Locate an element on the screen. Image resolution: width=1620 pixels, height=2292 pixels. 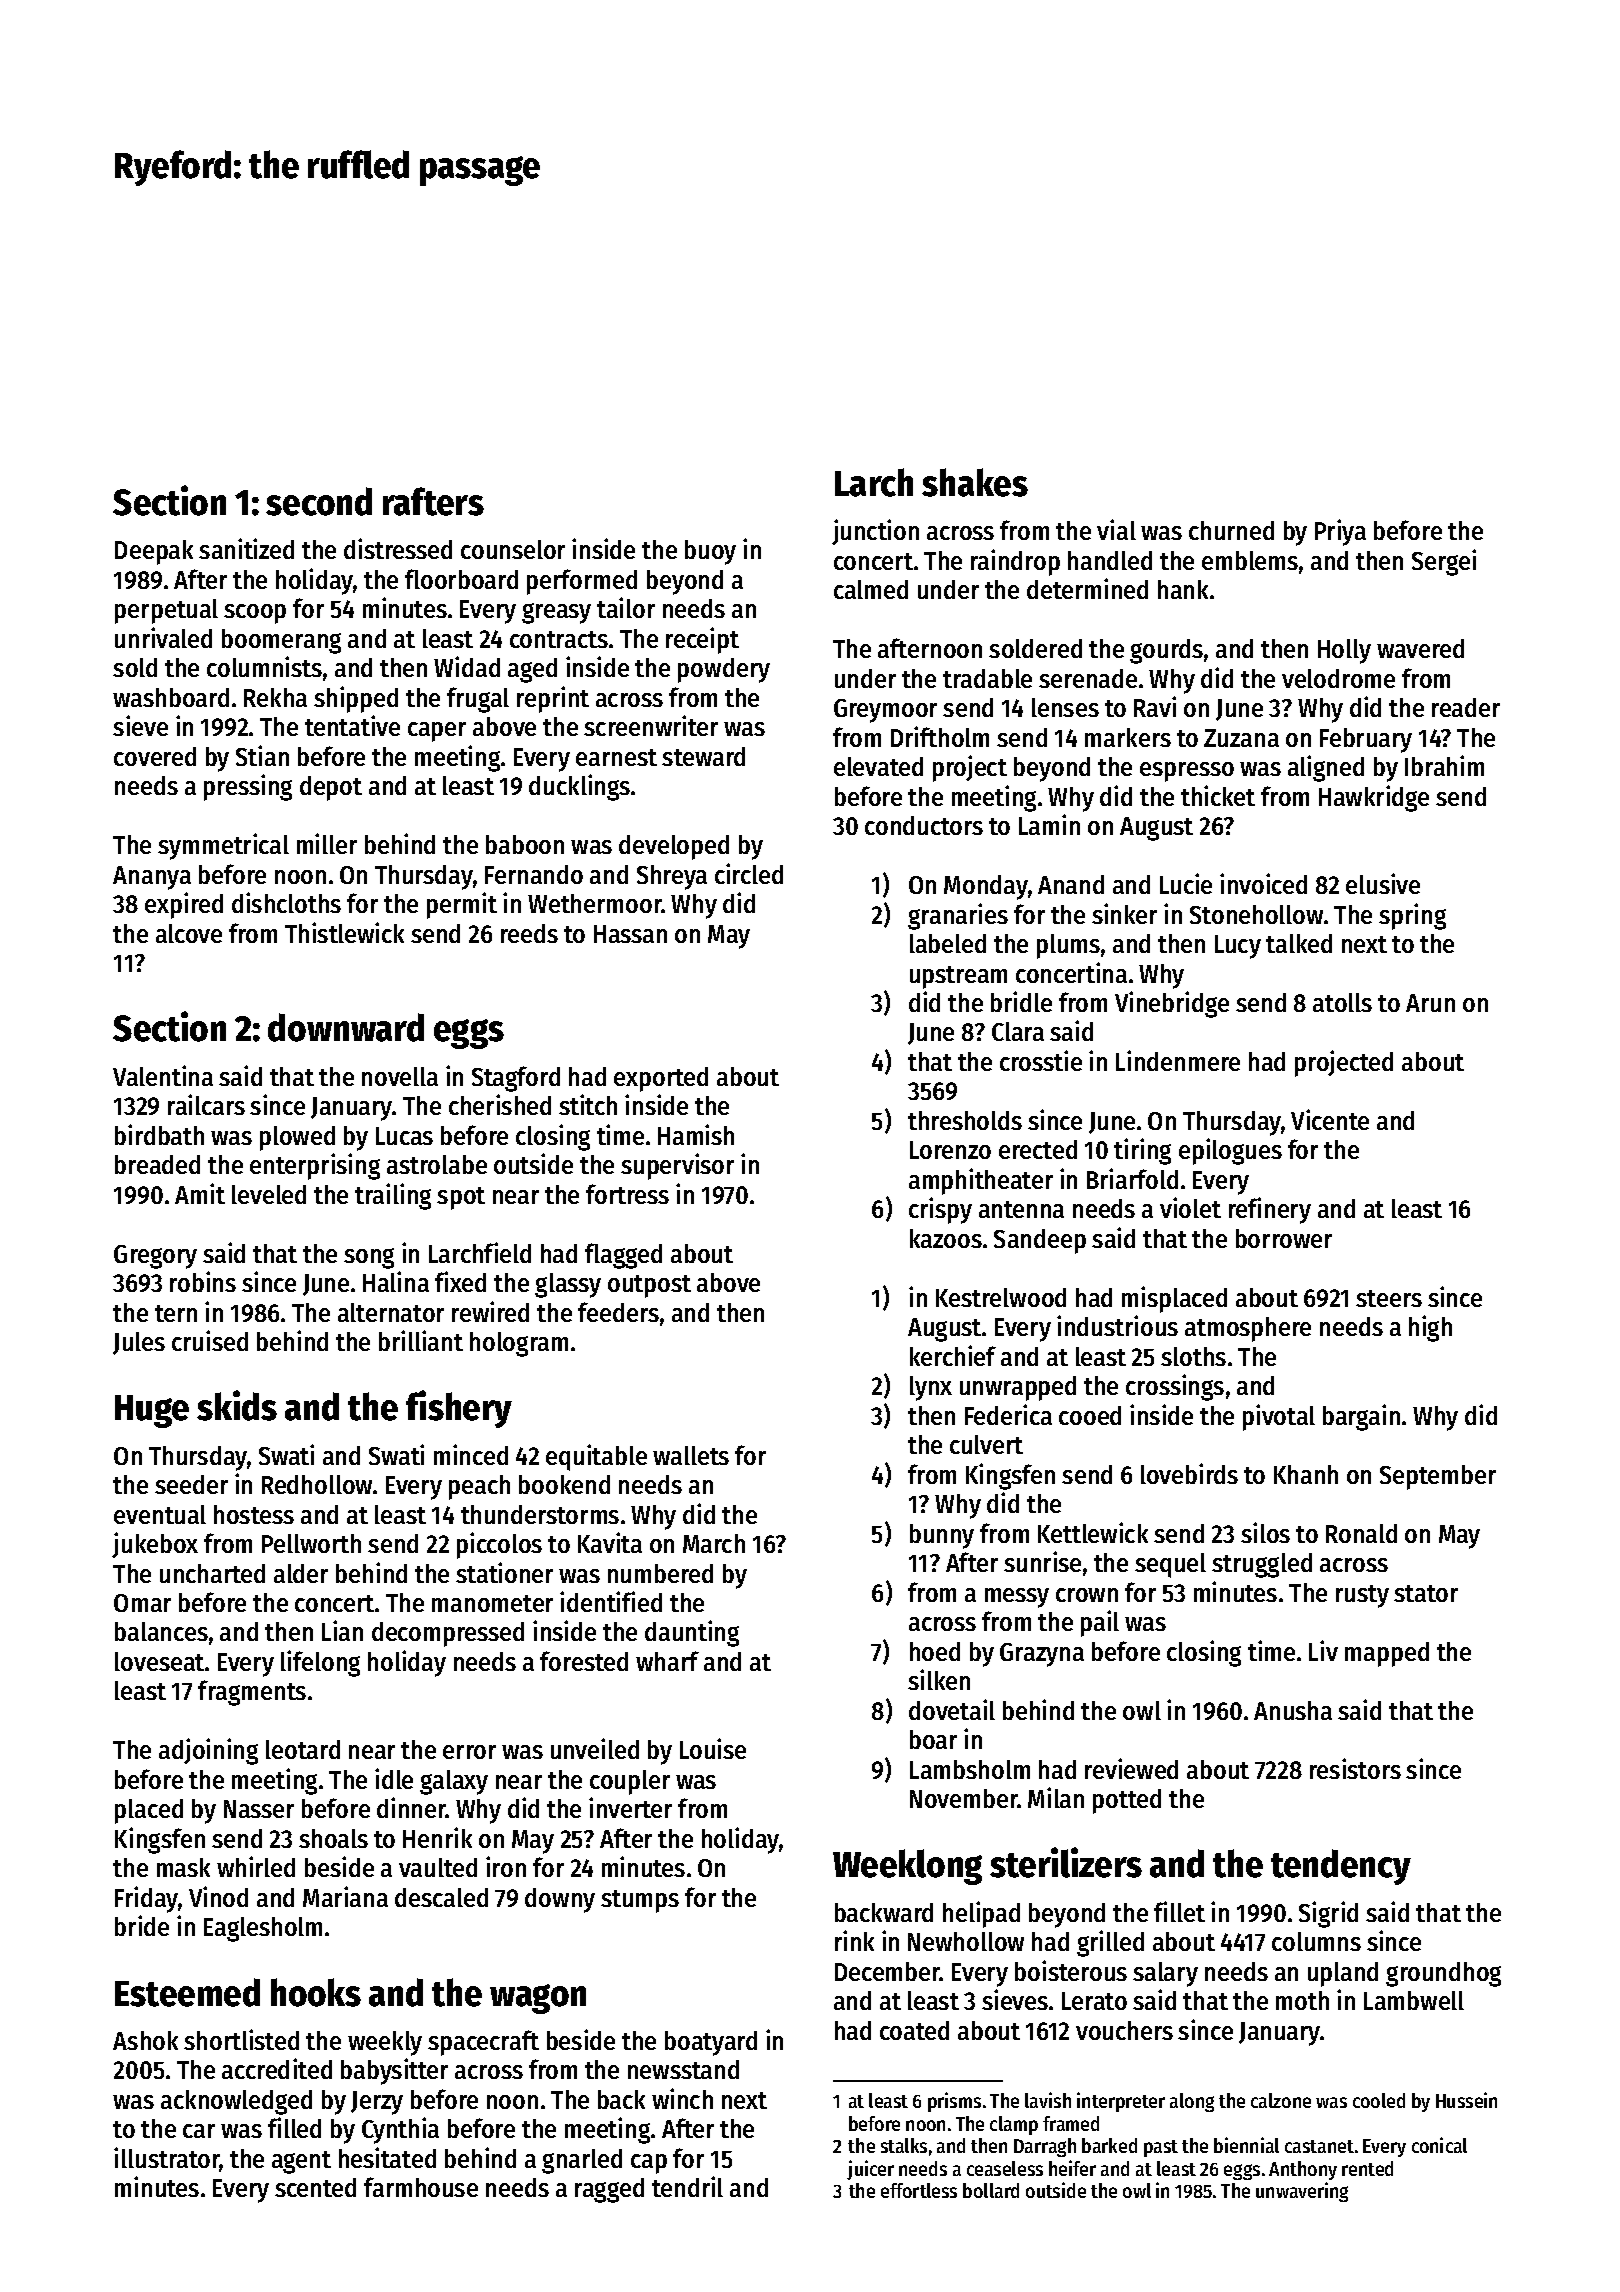
Louise is located at coordinates (713, 1748).
